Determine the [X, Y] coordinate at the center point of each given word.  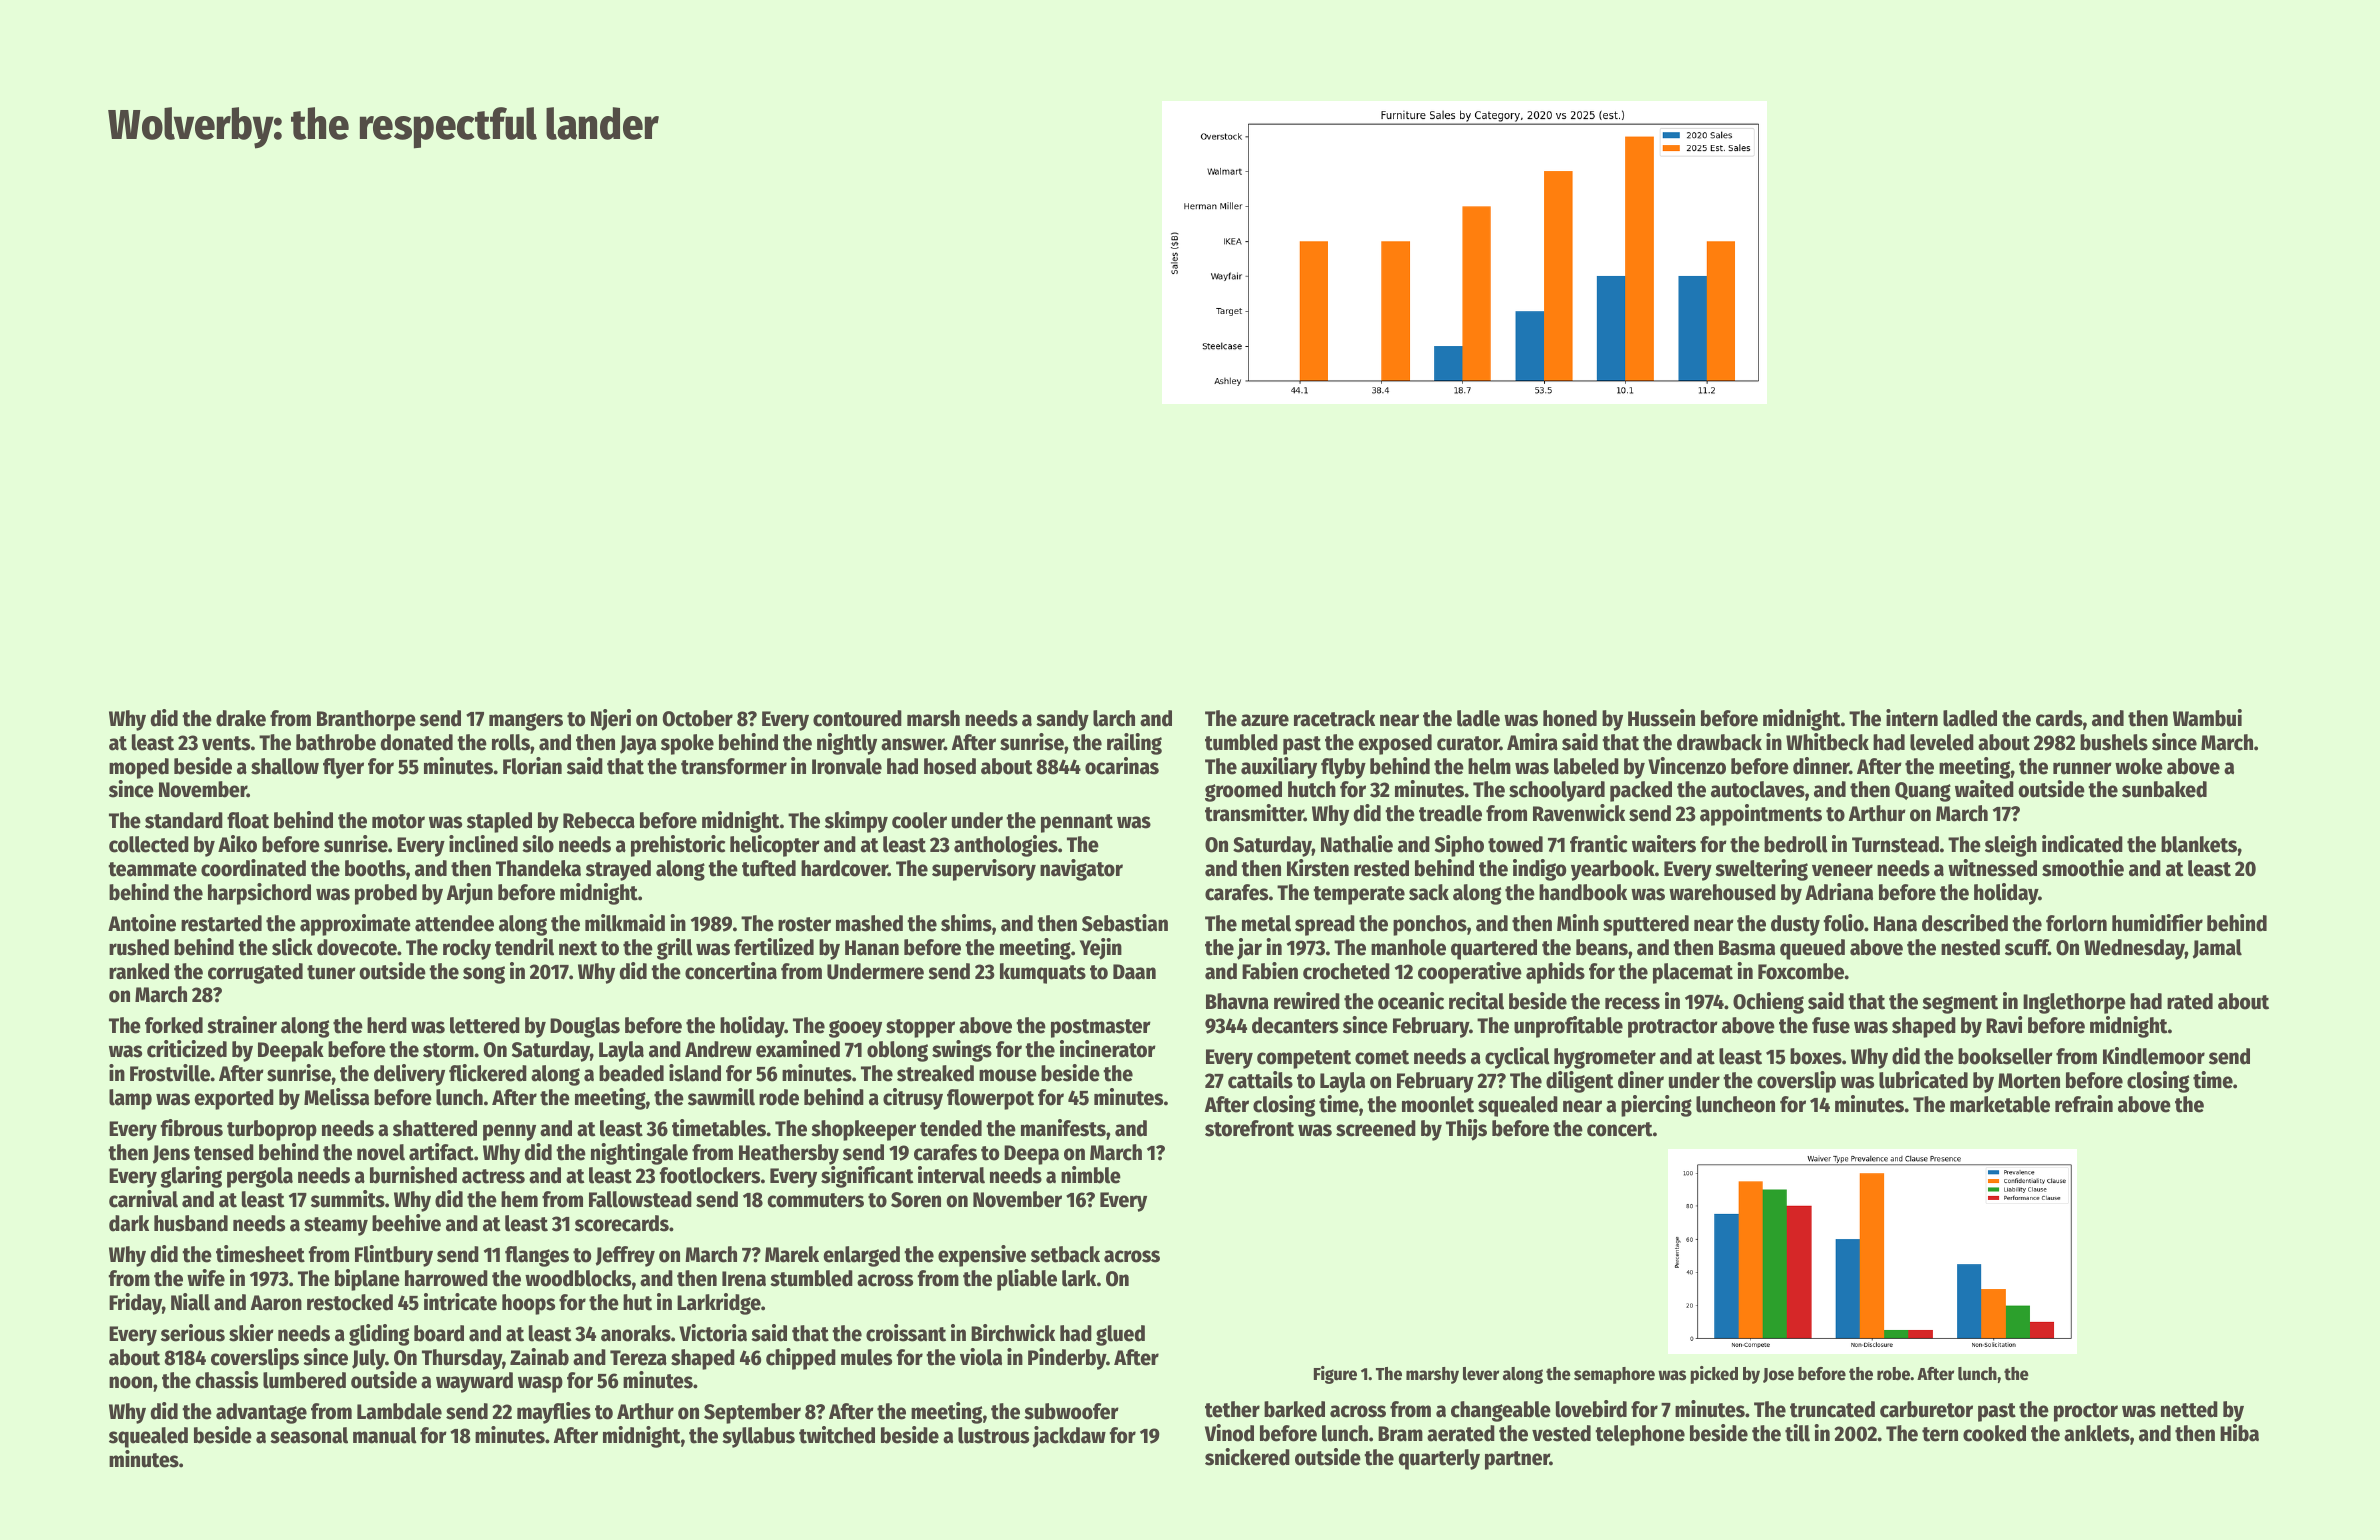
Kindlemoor [2154, 1056]
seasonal [309, 1435]
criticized [187, 1049]
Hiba [2239, 1433]
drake [241, 718]
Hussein [1661, 718]
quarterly [1439, 1459]
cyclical [1517, 1058]
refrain [2084, 1104]
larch [1114, 718]
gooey [855, 1029]
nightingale [639, 1154]
